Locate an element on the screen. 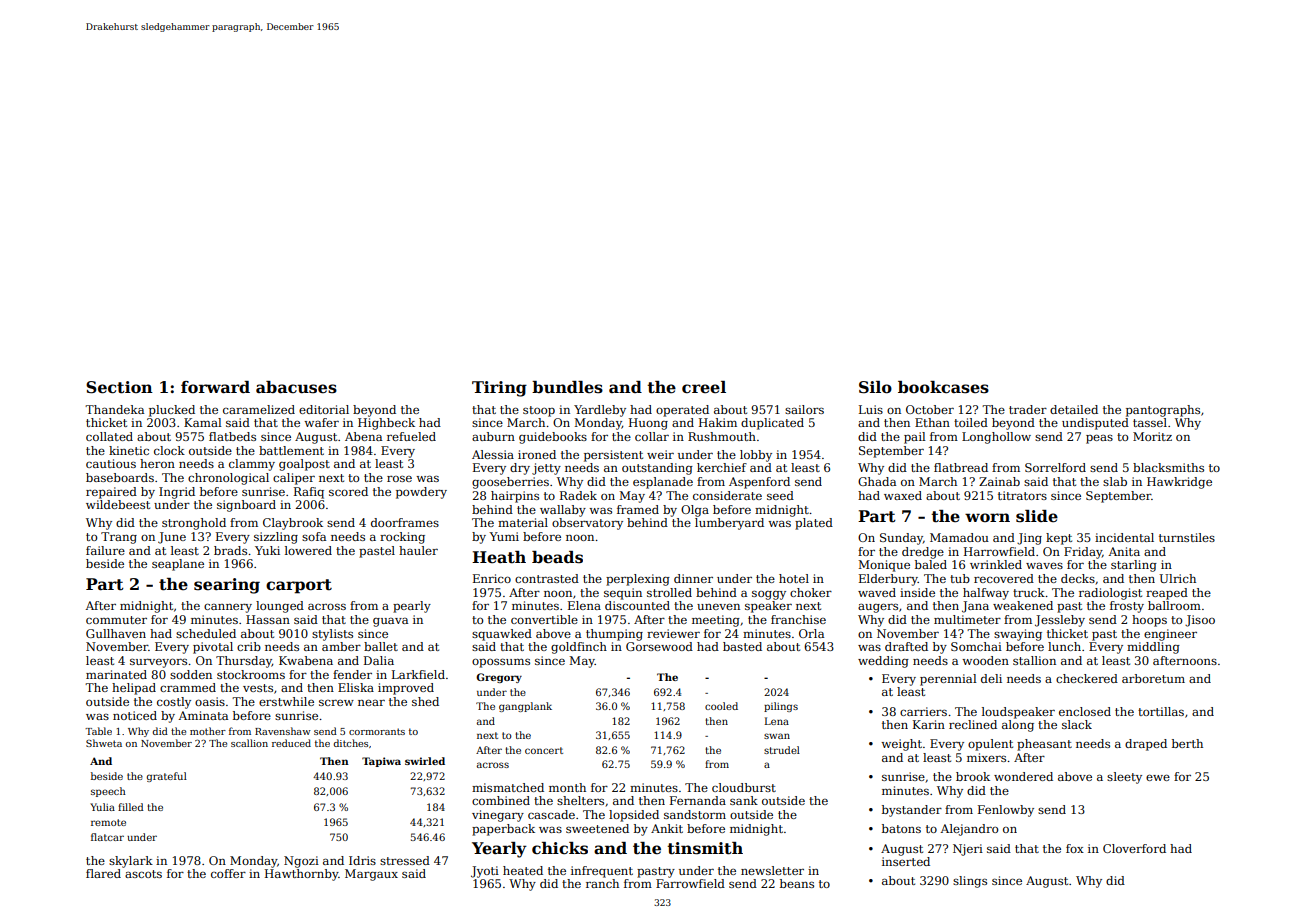 The width and height of the screenshot is (1308, 924). creel is located at coordinates (704, 387).
